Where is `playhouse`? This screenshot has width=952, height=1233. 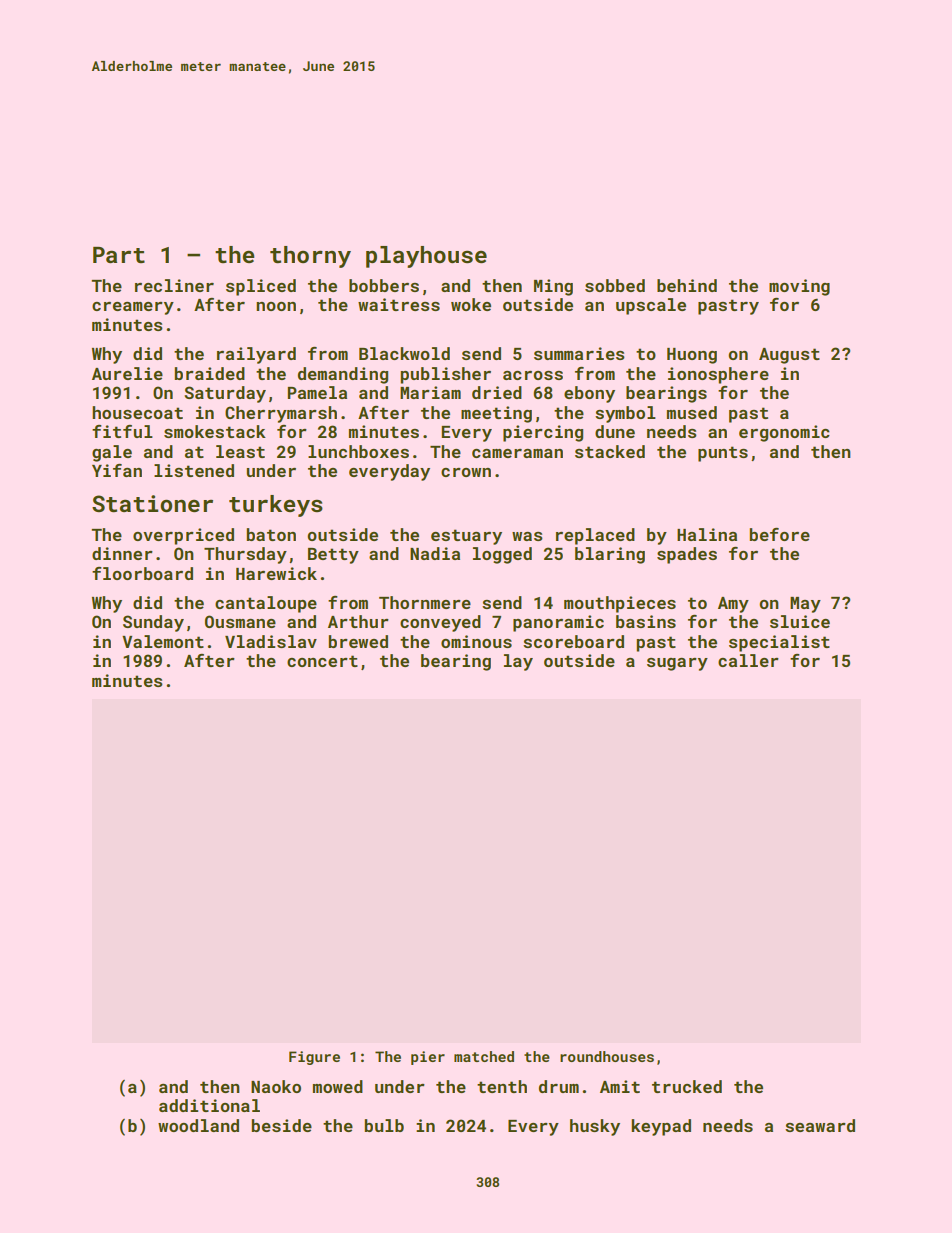
playhouse is located at coordinates (426, 257).
